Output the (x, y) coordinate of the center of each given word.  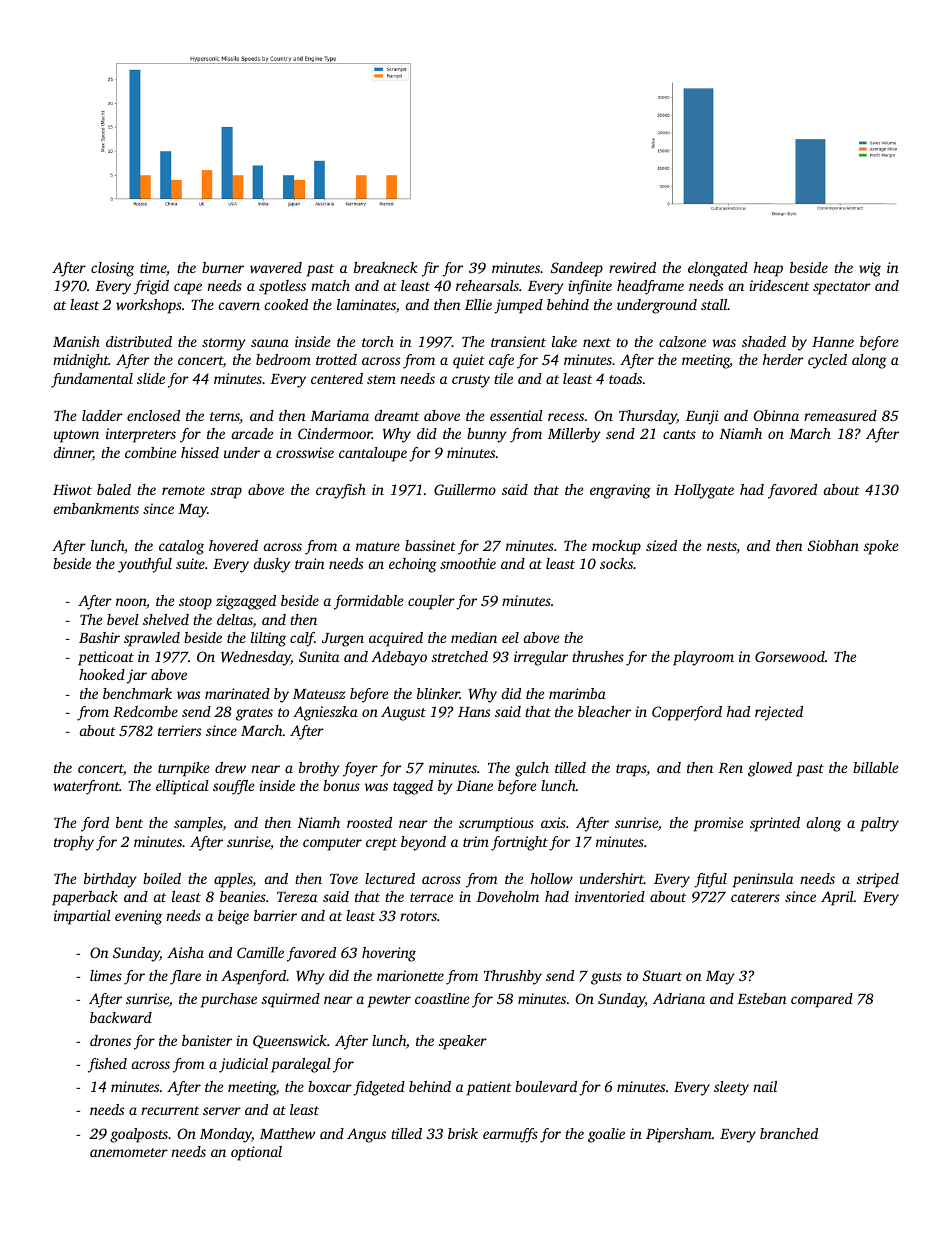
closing (112, 269)
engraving (620, 491)
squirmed (291, 1000)
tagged (413, 787)
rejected (779, 713)
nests (722, 548)
